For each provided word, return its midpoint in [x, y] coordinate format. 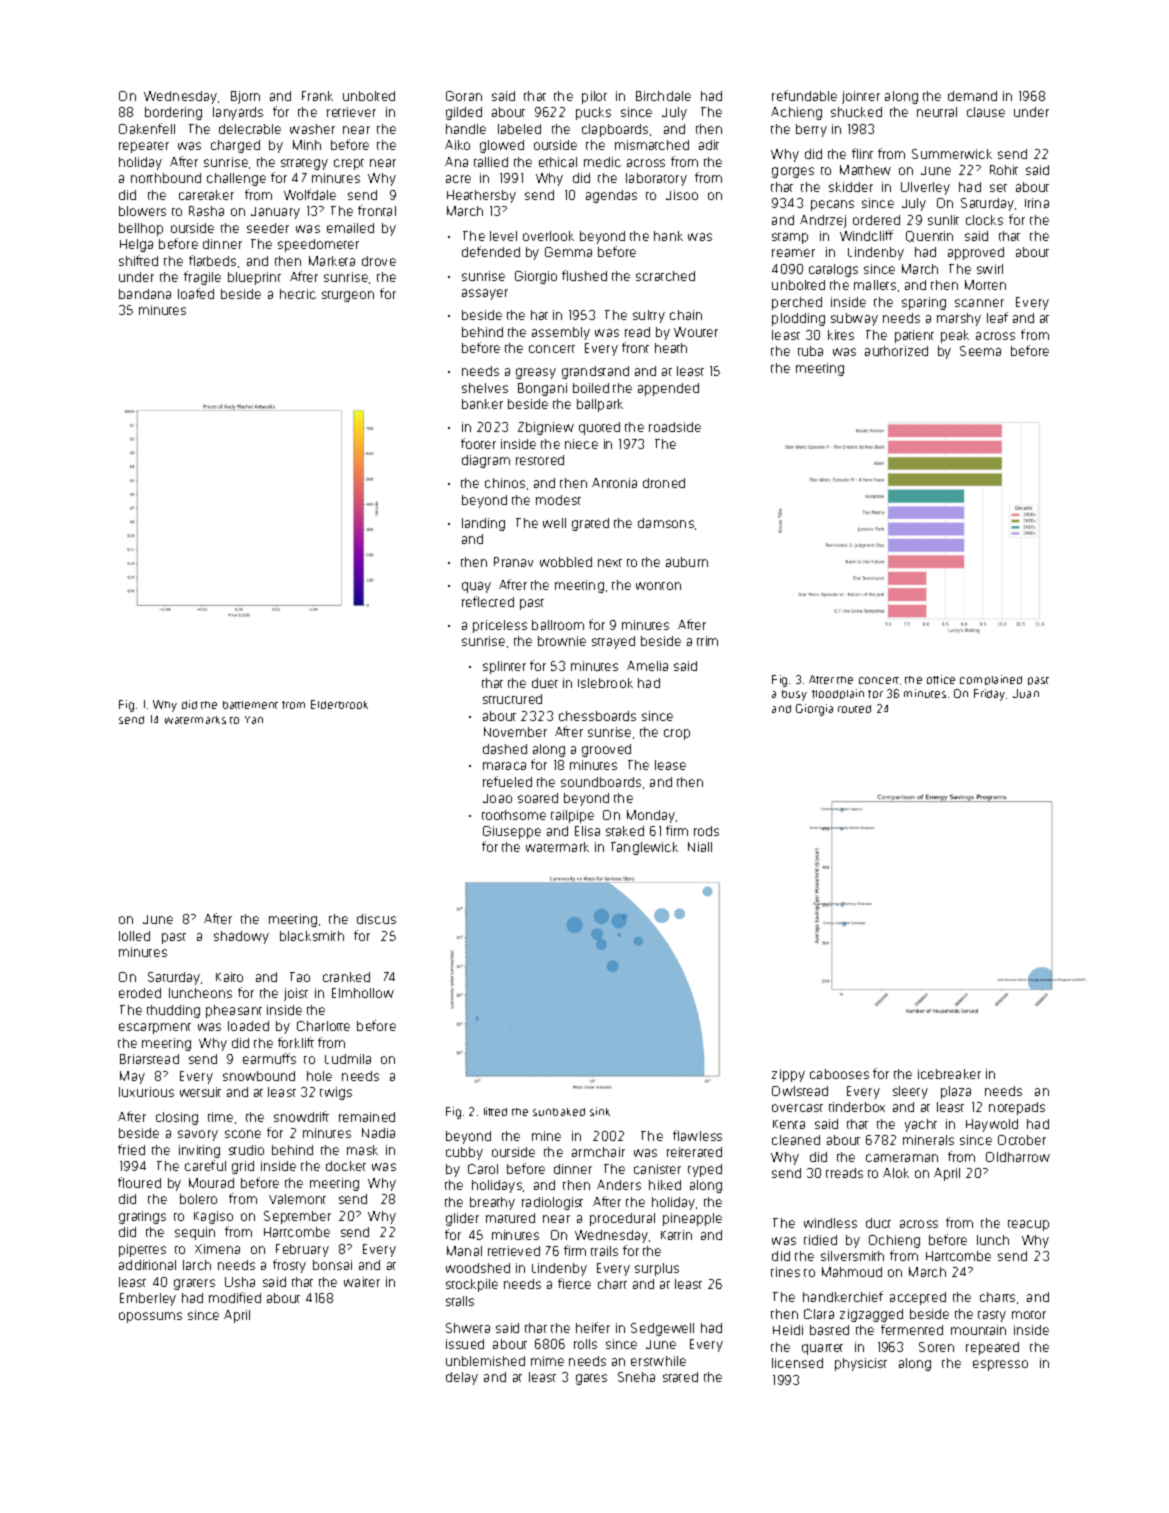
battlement [250, 705]
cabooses [839, 1074]
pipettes [142, 1250]
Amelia [647, 666]
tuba [810, 351]
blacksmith [312, 936]
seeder [268, 228]
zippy [788, 1075]
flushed [584, 275]
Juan [1026, 693]
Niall [700, 847]
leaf [997, 317]
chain [686, 315]
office [941, 679]
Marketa [332, 261]
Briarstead [149, 1059]
